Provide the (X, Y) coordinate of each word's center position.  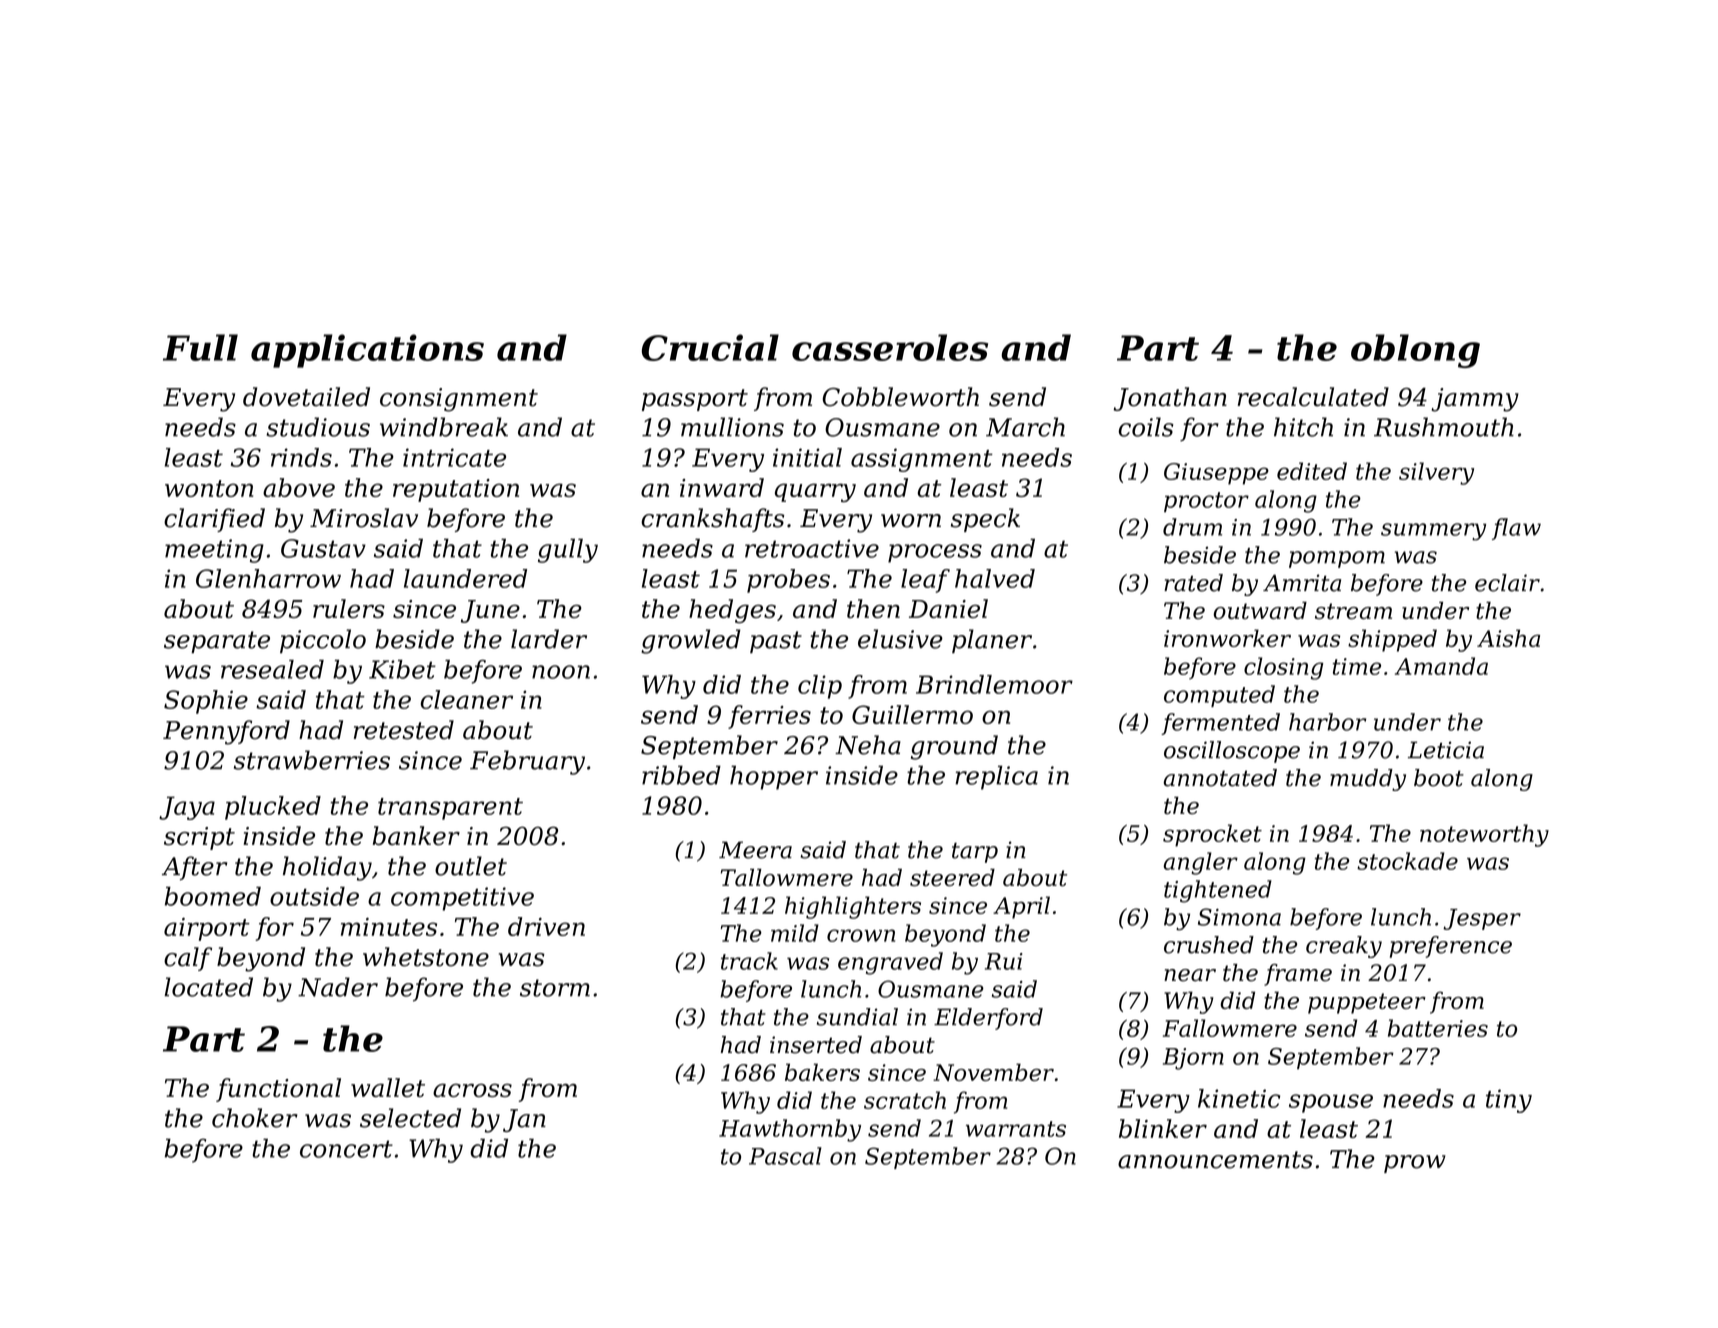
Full (200, 347)
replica (996, 777)
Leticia (1446, 750)
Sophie (206, 702)
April (1021, 907)
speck (985, 520)
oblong (1415, 351)
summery (1433, 532)
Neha (868, 745)
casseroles (890, 347)
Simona (1239, 917)
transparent (450, 809)
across (472, 1090)
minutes (389, 927)
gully (568, 550)
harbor (1327, 722)
